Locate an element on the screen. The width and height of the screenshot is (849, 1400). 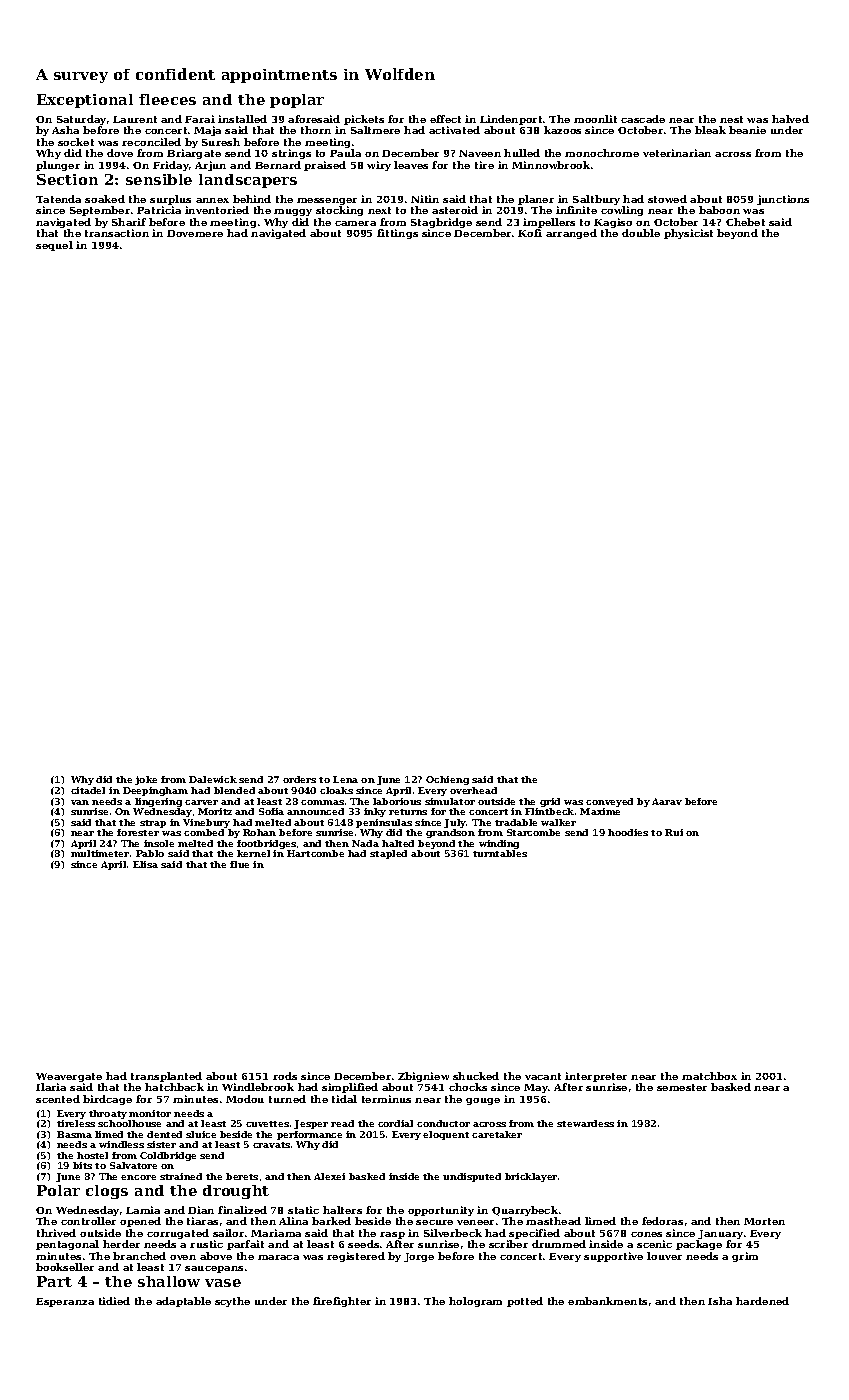
bleak is located at coordinates (710, 130).
